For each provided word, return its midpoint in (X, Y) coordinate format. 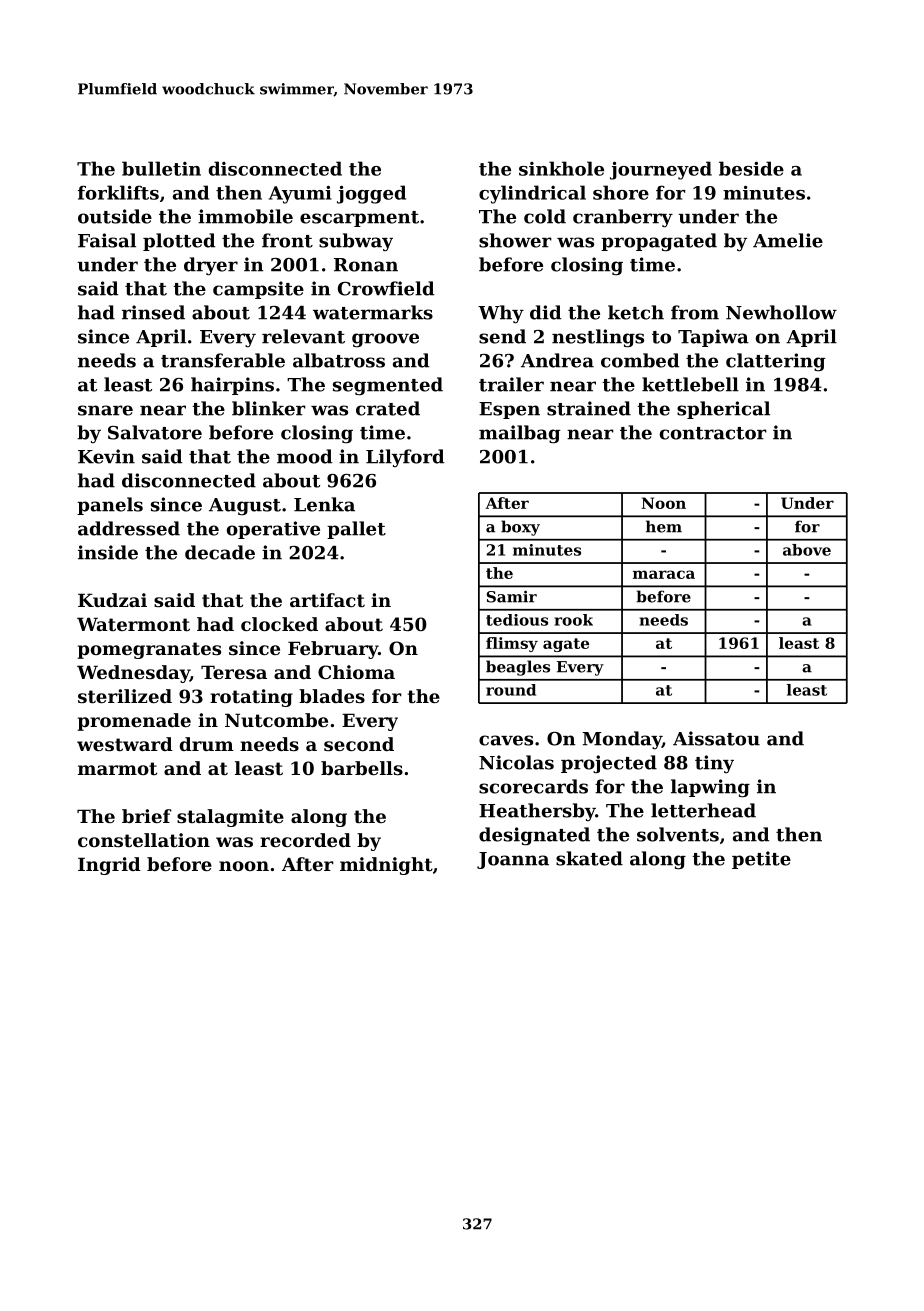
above (807, 550)
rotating (251, 698)
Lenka (324, 504)
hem (664, 526)
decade (220, 552)
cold (545, 216)
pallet (356, 530)
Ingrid (109, 866)
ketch (636, 312)
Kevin (106, 456)
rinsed (153, 312)
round (511, 690)
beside (751, 168)
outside (115, 216)
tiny (714, 764)
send (502, 336)
